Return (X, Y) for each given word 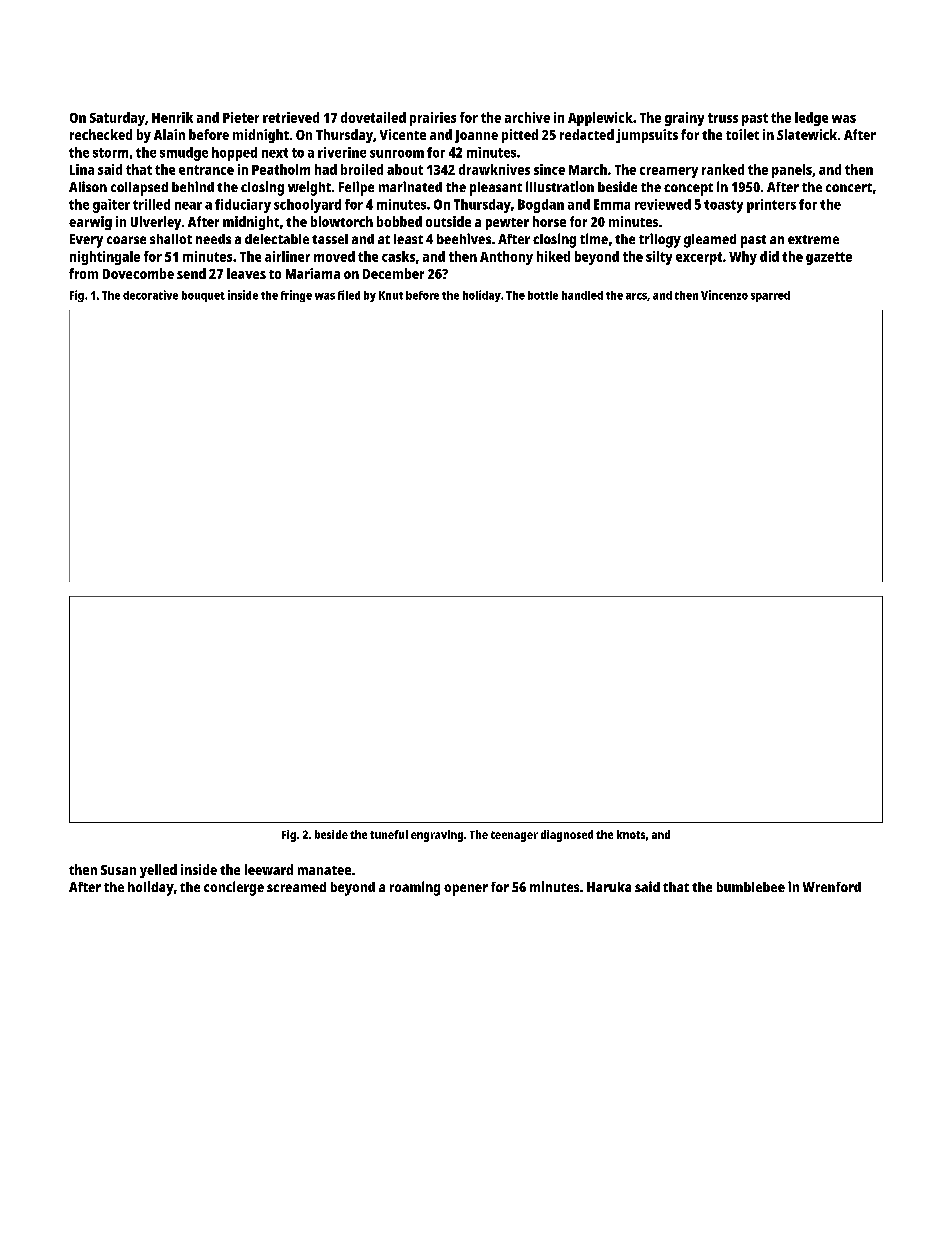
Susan (118, 870)
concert (849, 187)
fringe (296, 296)
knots (631, 834)
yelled (158, 871)
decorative (150, 295)
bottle (543, 295)
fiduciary (243, 206)
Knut (391, 295)
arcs (636, 296)
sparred (770, 296)
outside (448, 221)
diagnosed (567, 836)
